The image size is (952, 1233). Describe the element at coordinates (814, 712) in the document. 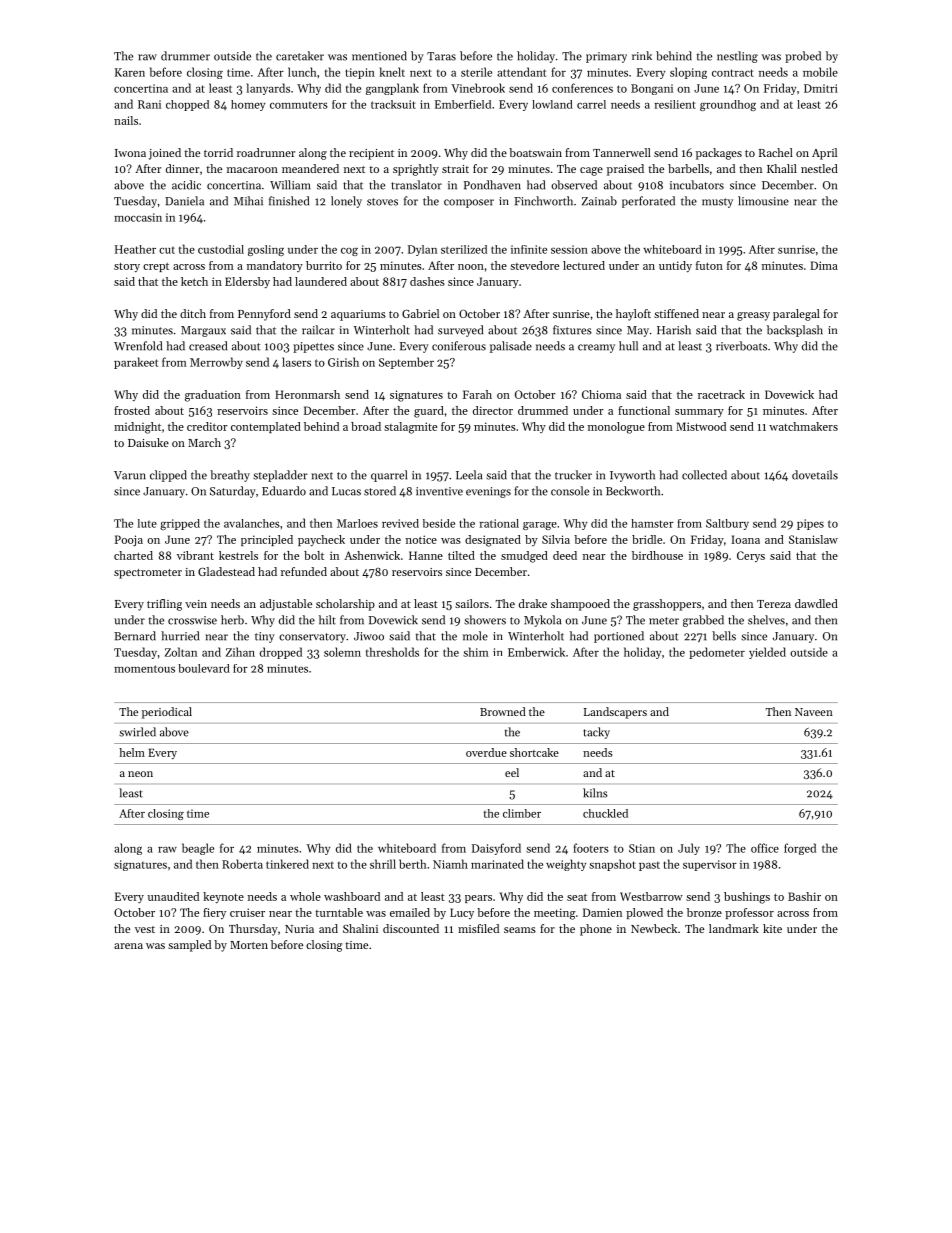

I see `Naveen` at that location.
